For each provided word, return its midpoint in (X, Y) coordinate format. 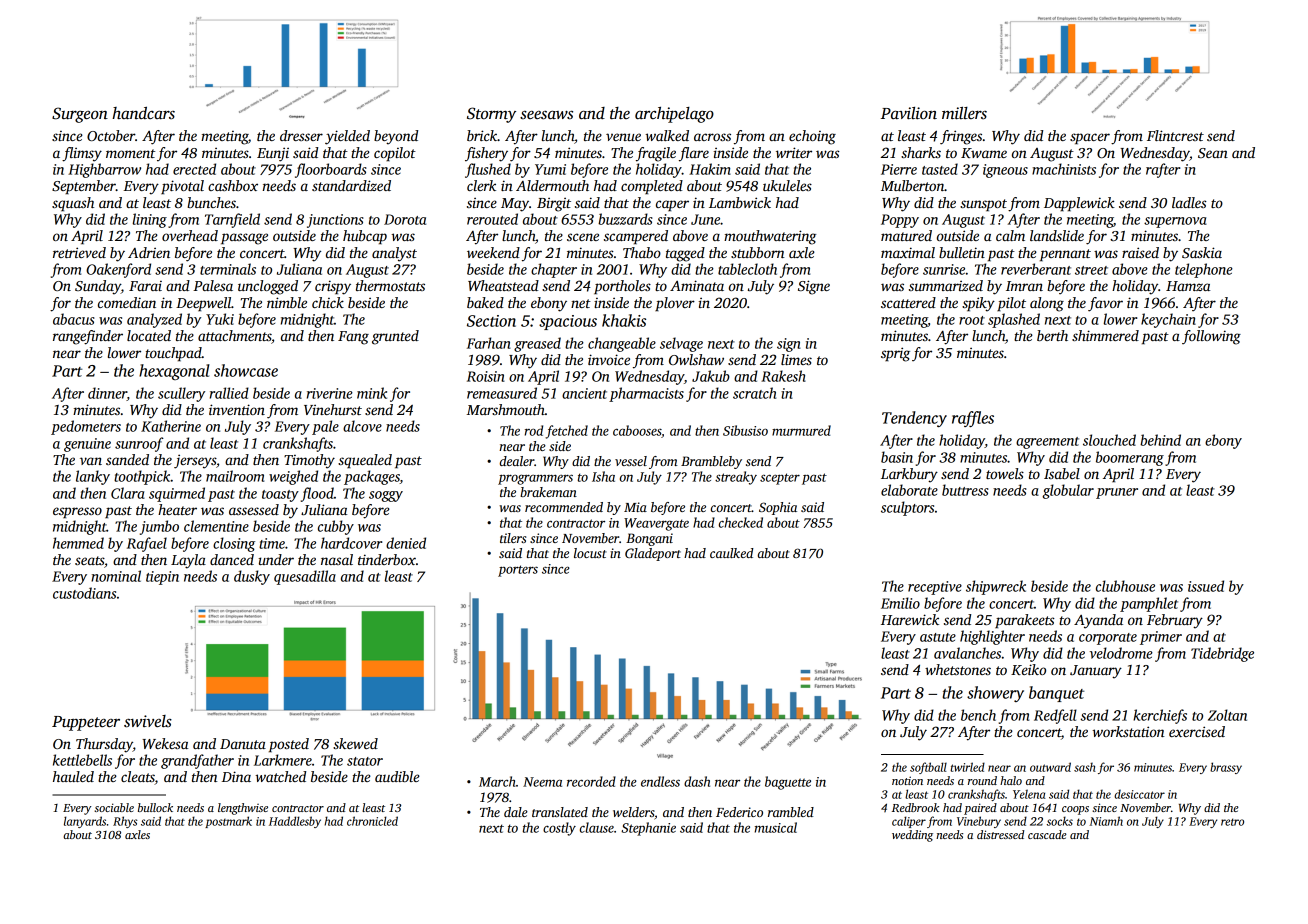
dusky (252, 577)
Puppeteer (86, 723)
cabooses (637, 430)
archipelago (674, 115)
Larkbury (909, 475)
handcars (143, 113)
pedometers (86, 427)
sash (1085, 767)
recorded (591, 781)
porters (518, 571)
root (972, 320)
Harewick (910, 619)
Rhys (125, 822)
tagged (685, 254)
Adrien (149, 252)
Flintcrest (1175, 135)
